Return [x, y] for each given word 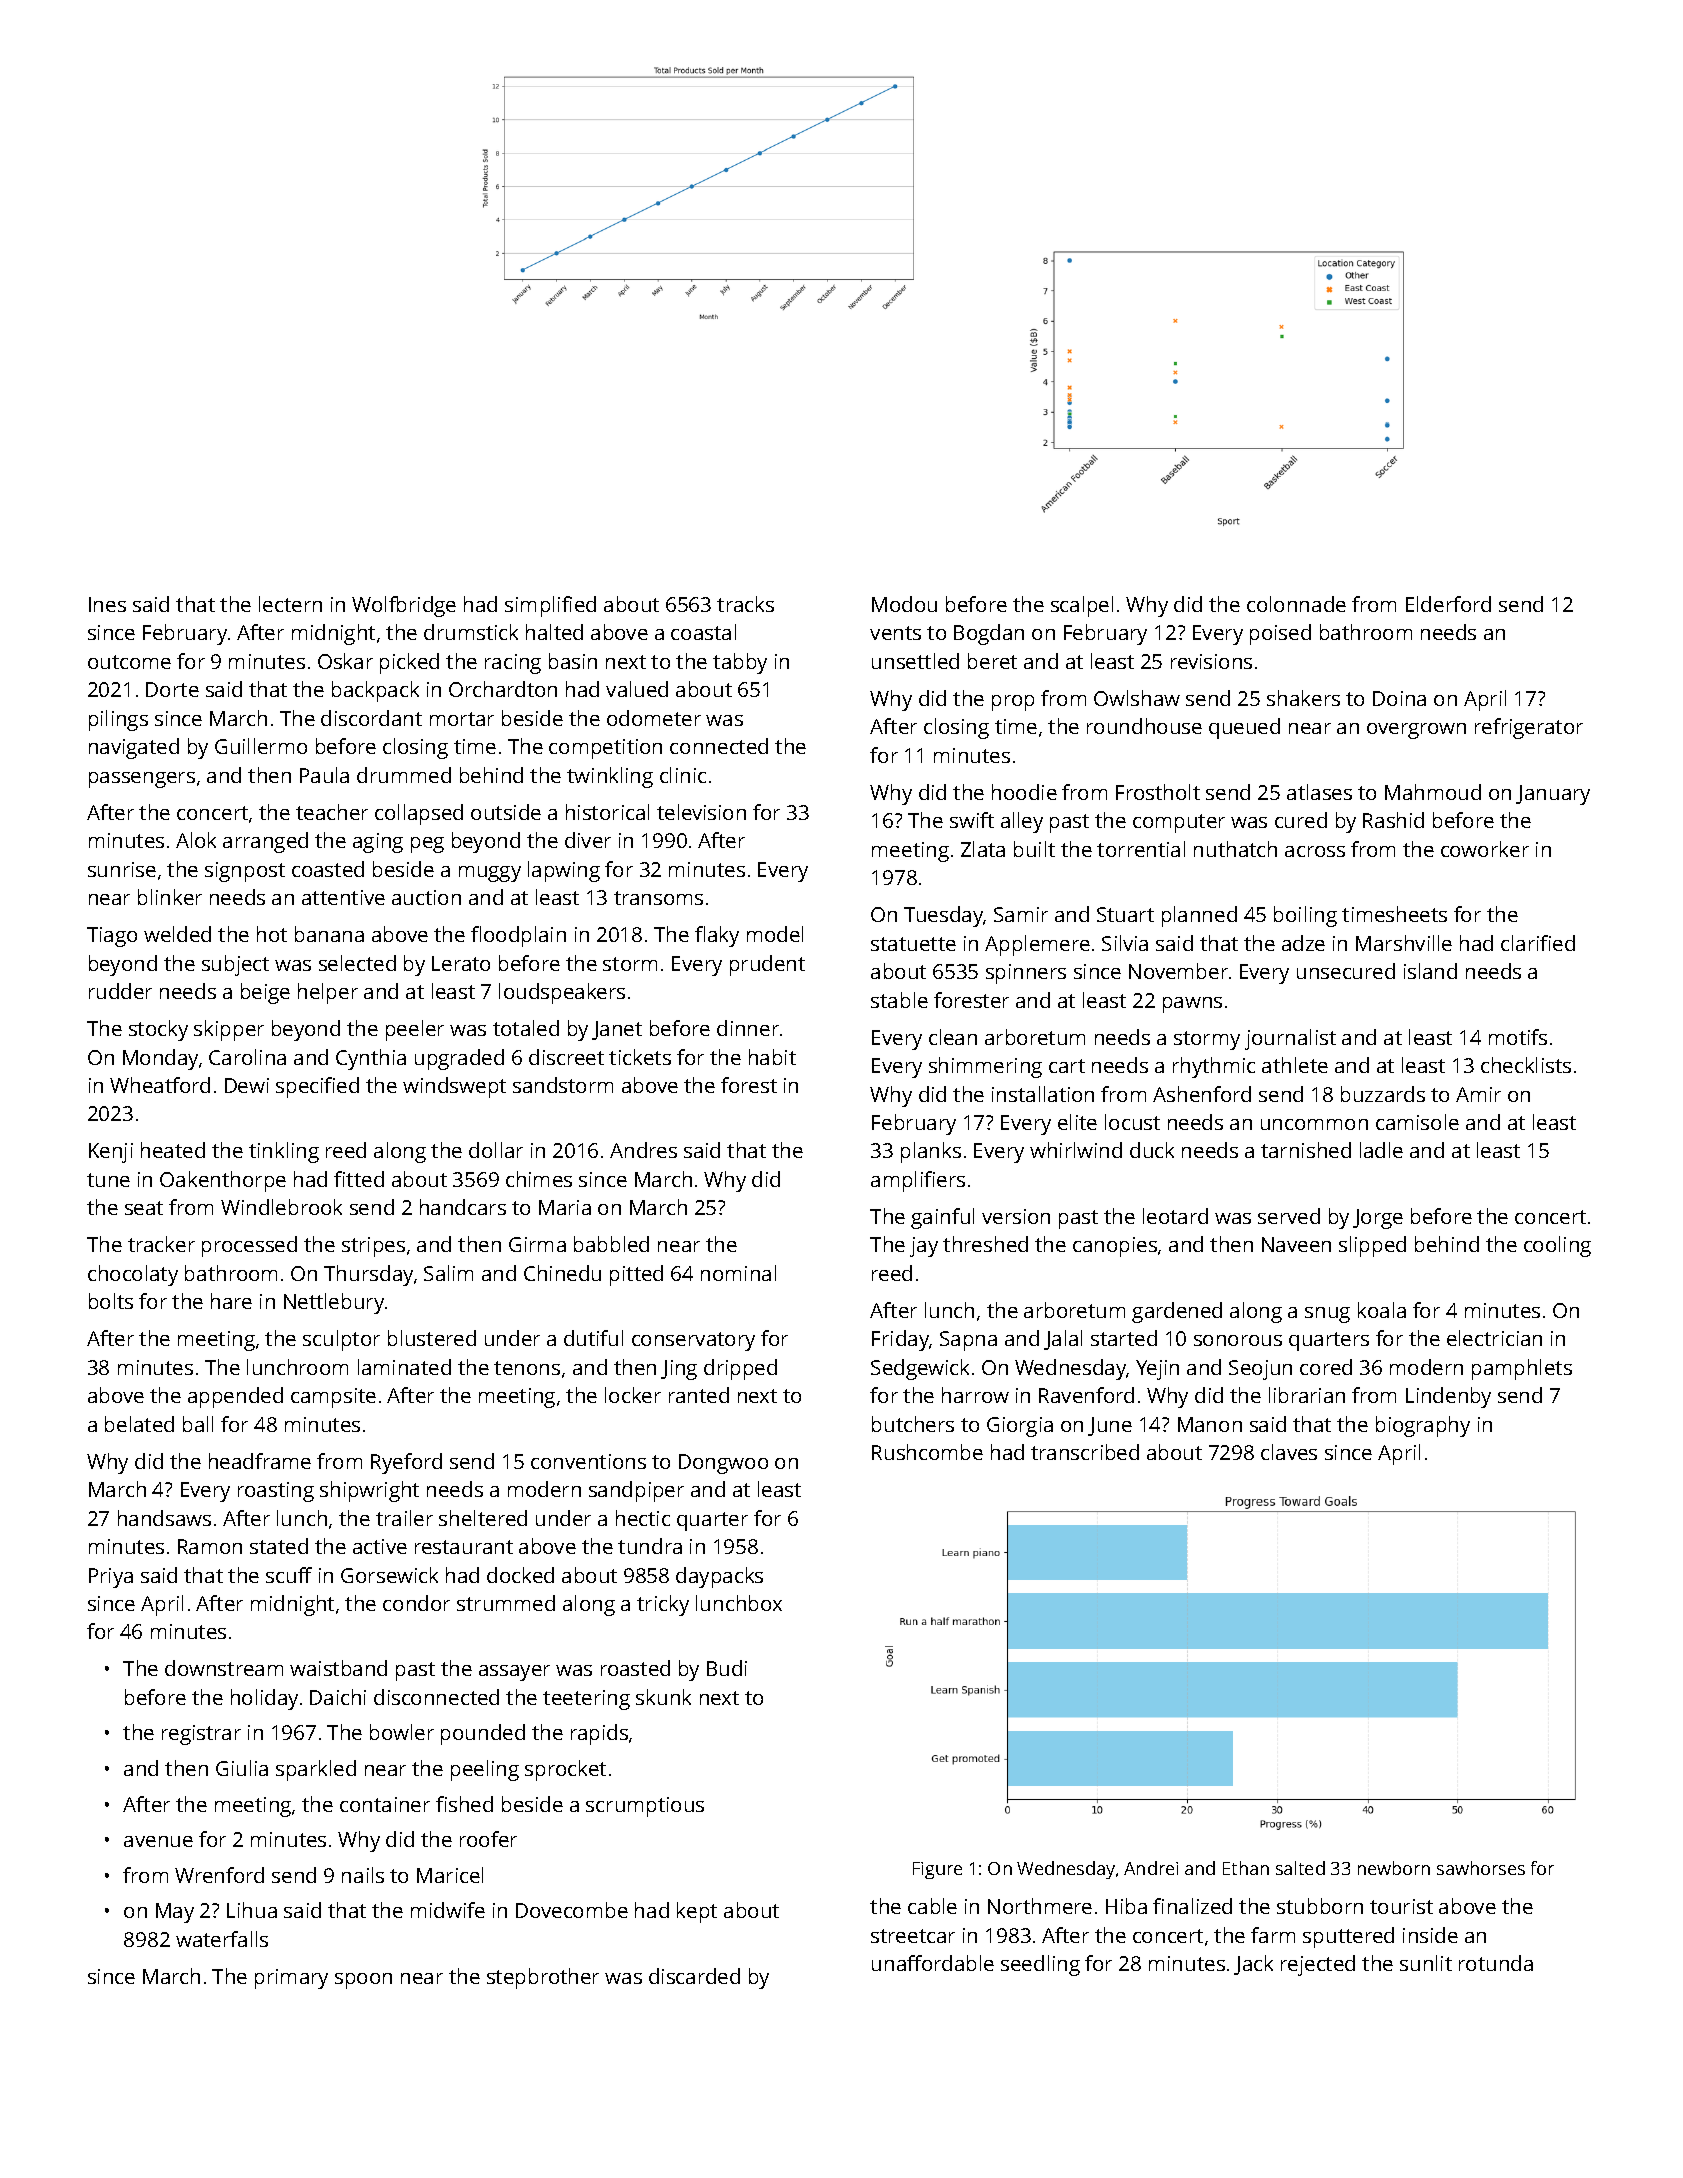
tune [108, 1180]
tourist [1401, 1906]
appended [235, 1397]
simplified [550, 606]
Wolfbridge [404, 606]
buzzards [1383, 1094]
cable [932, 1906]
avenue [158, 1841]
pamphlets [1522, 1369]
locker [633, 1395]
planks [931, 1152]
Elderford [1448, 604]
